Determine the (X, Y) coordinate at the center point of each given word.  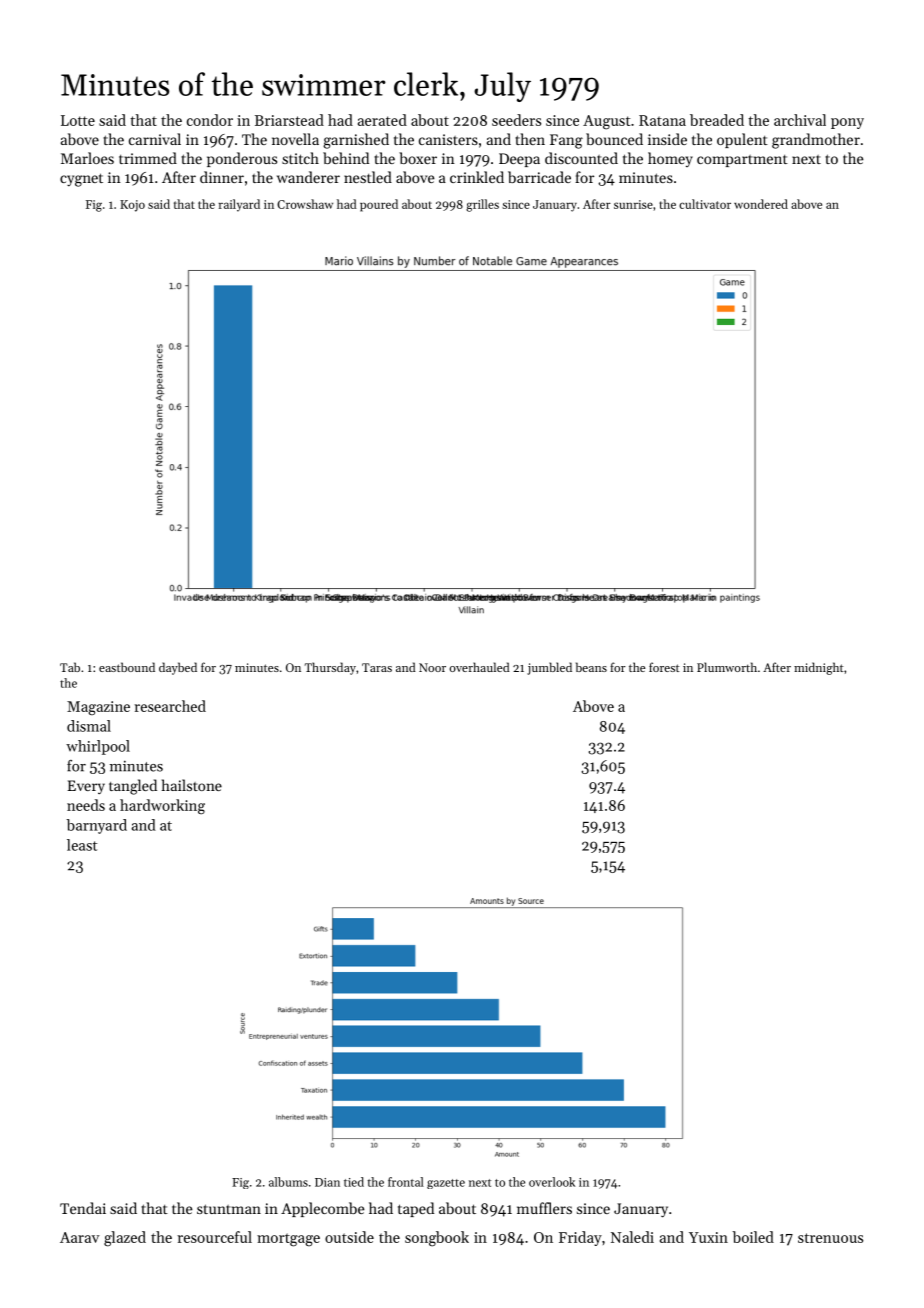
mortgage (288, 1240)
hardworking (162, 806)
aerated (382, 120)
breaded (717, 120)
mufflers (544, 1208)
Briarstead (289, 120)
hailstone (192, 785)
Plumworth (727, 667)
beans (591, 667)
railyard (239, 205)
